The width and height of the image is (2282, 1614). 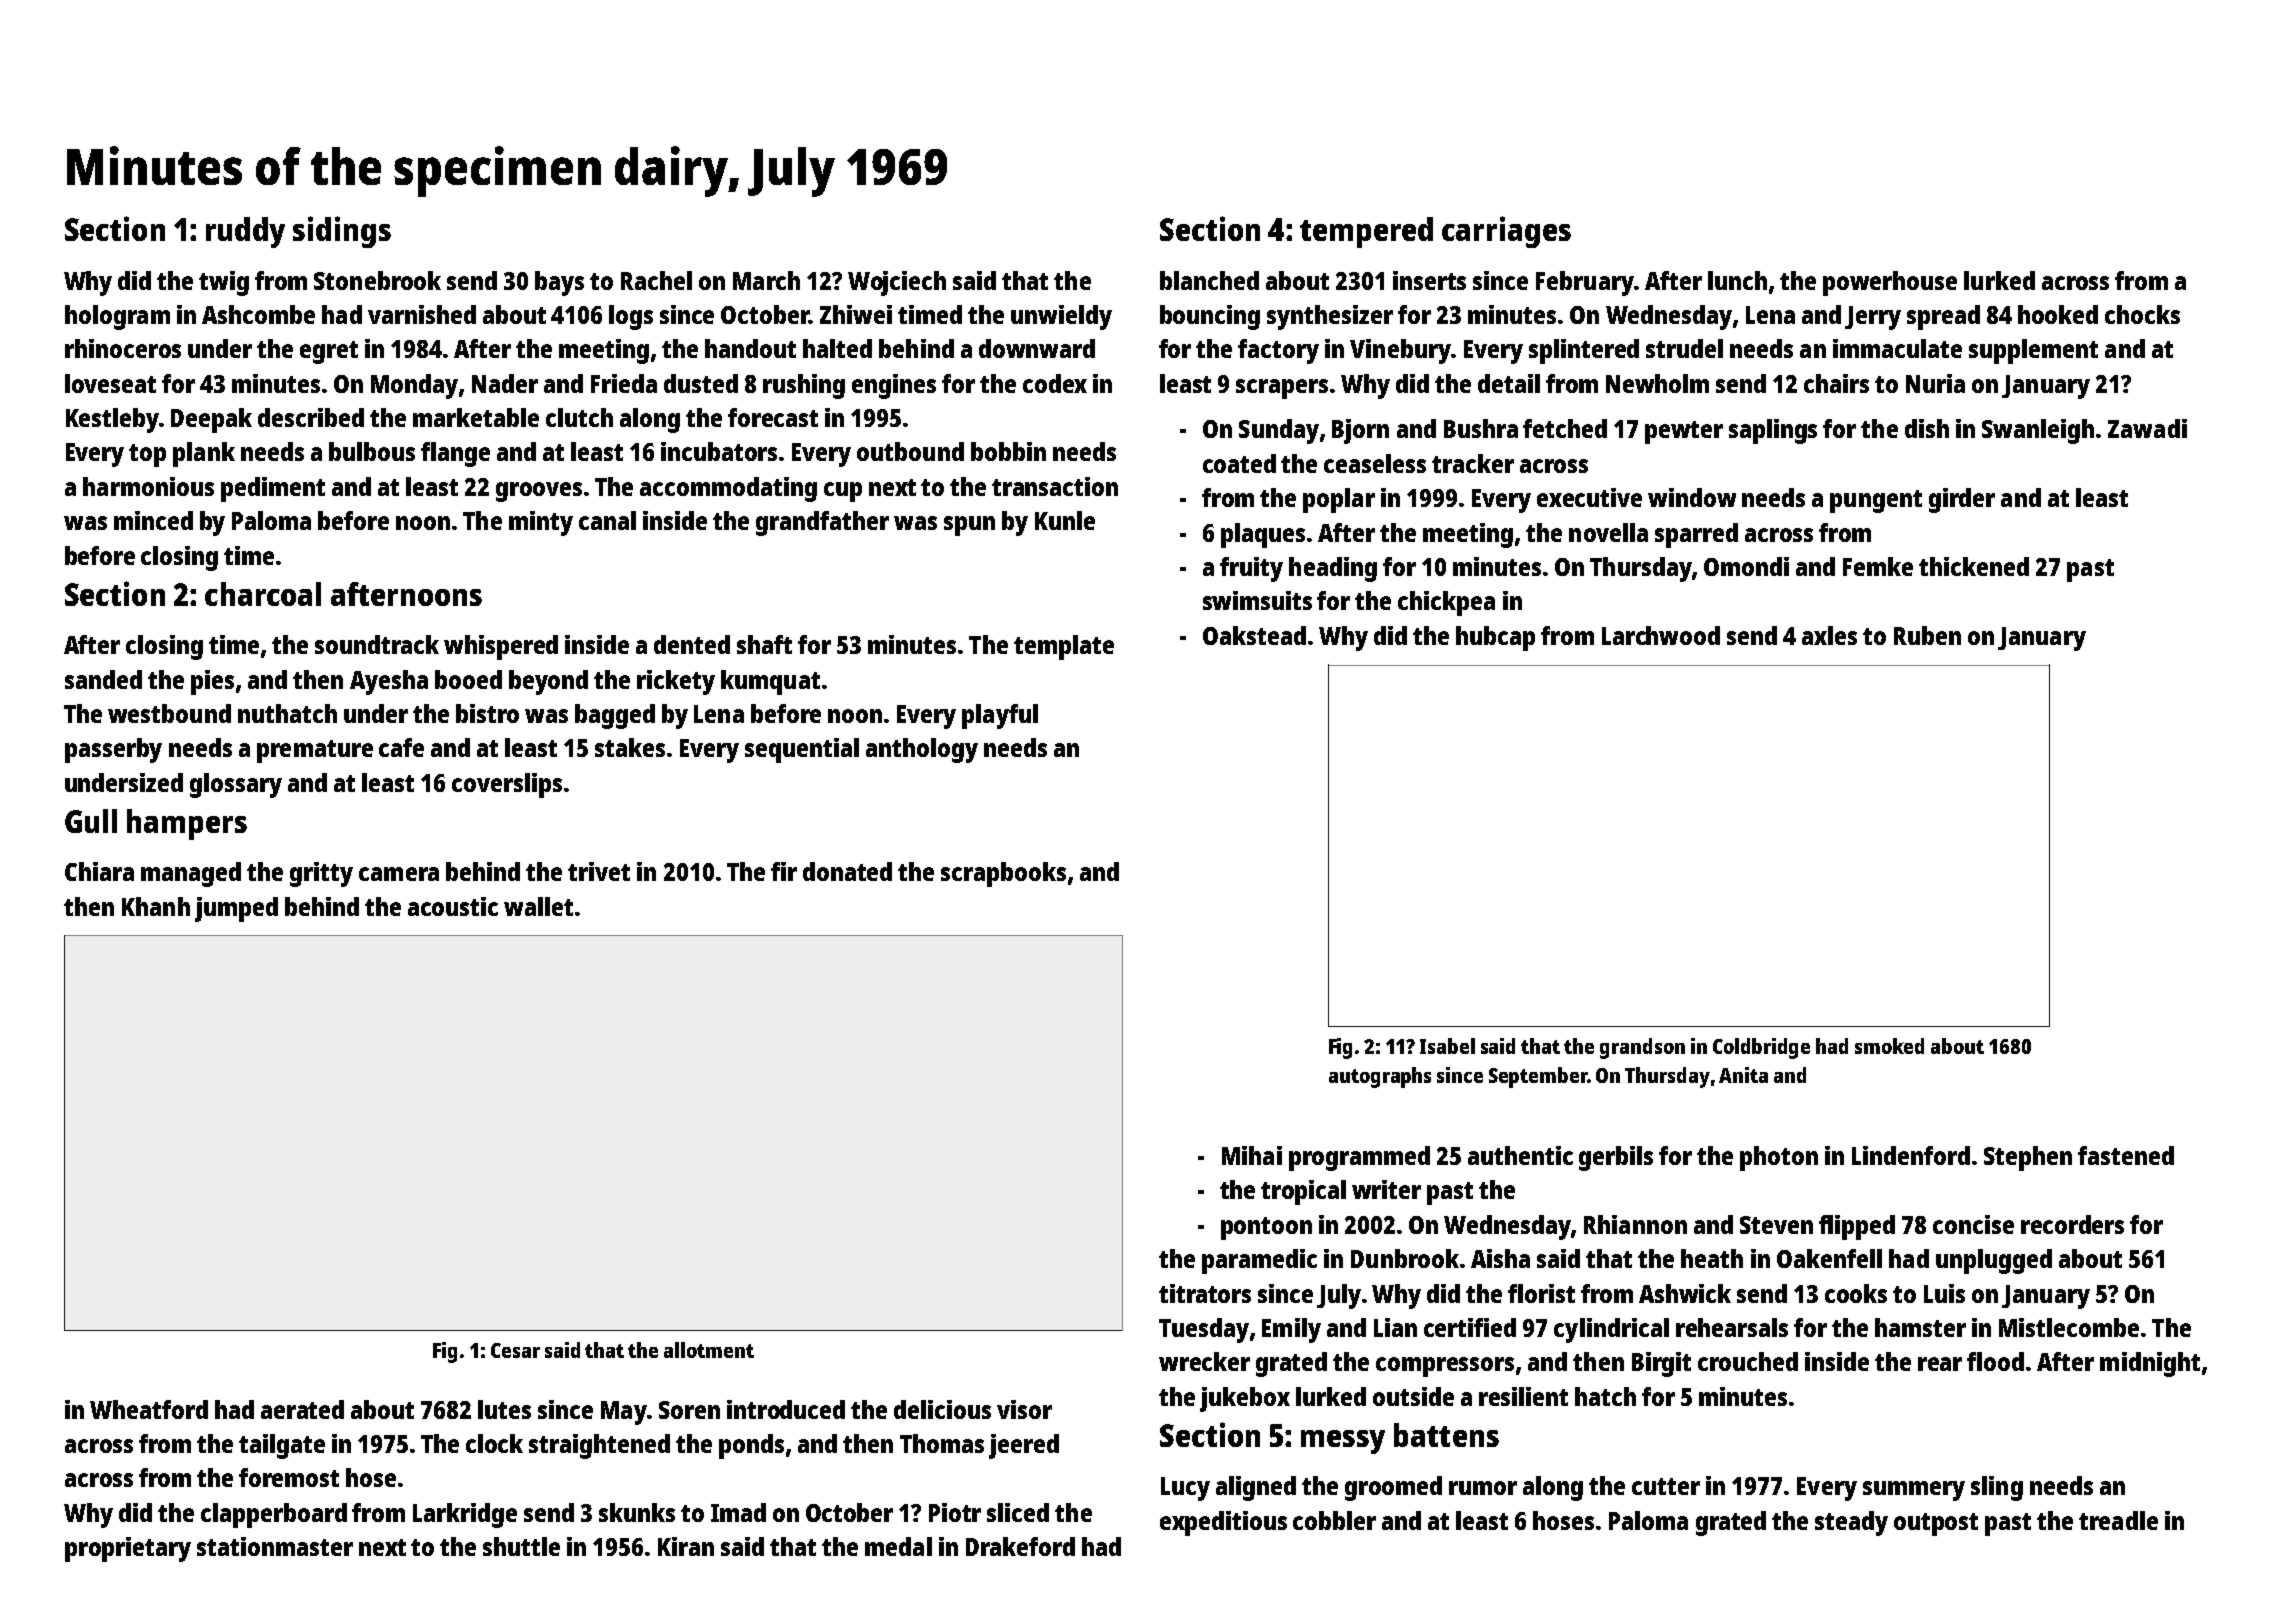 I want to click on sling, so click(x=1997, y=1488).
